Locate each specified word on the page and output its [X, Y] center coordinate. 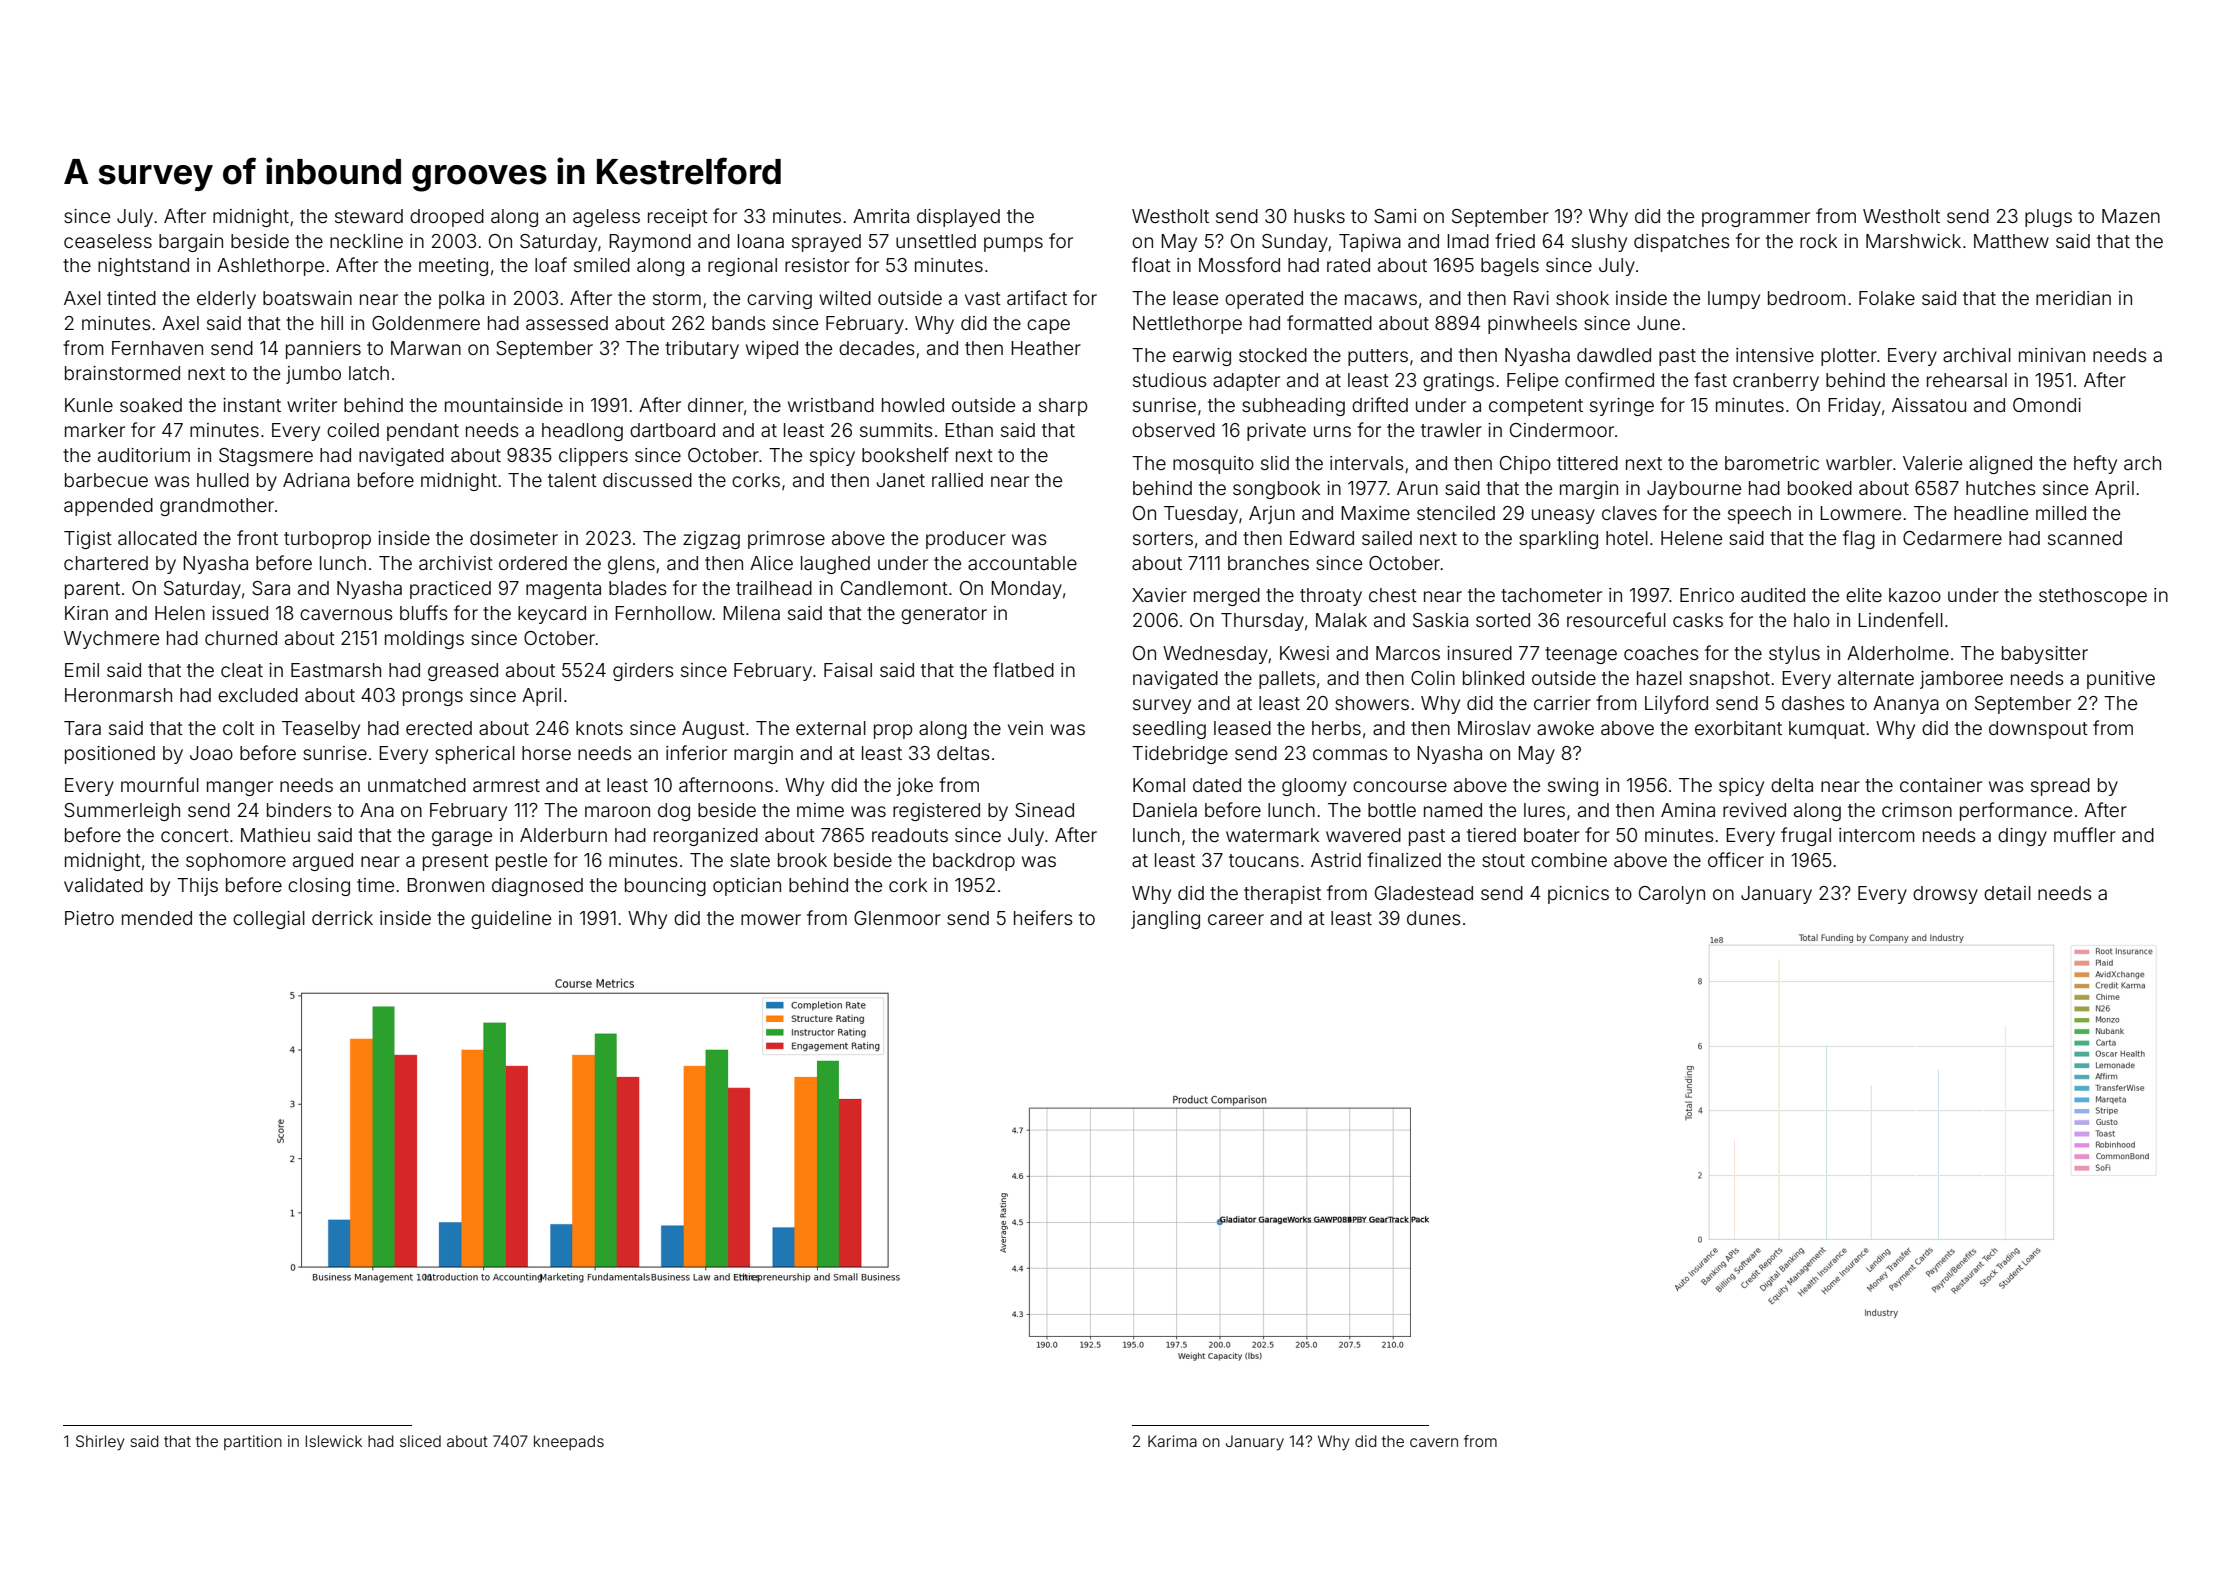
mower [771, 919]
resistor [817, 265]
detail [2007, 893]
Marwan [426, 348]
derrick [342, 918]
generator [944, 615]
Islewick [333, 1441]
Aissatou [1929, 405]
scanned [2085, 538]
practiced [450, 590]
